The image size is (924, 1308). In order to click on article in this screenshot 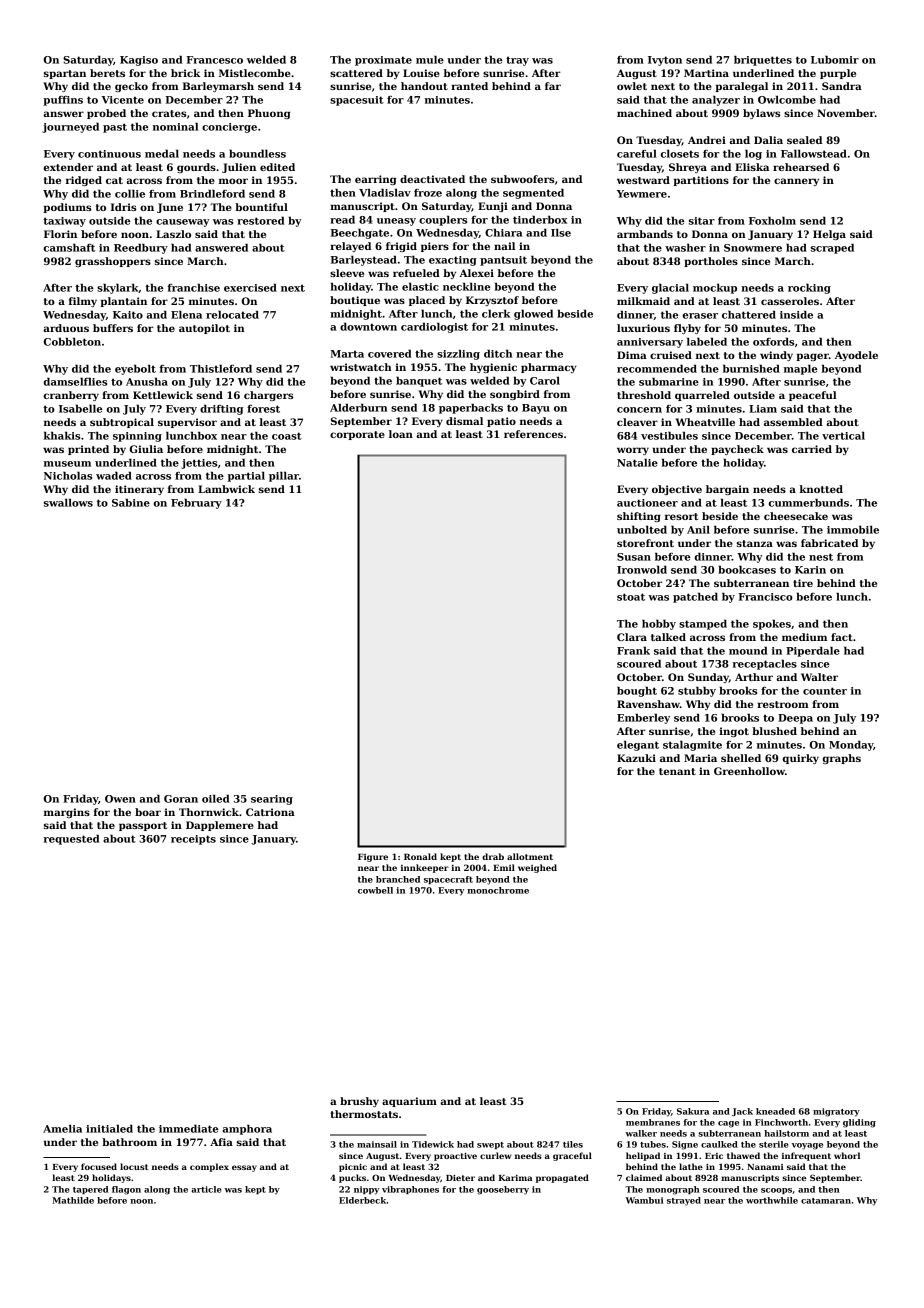, I will do `click(206, 1189)`.
